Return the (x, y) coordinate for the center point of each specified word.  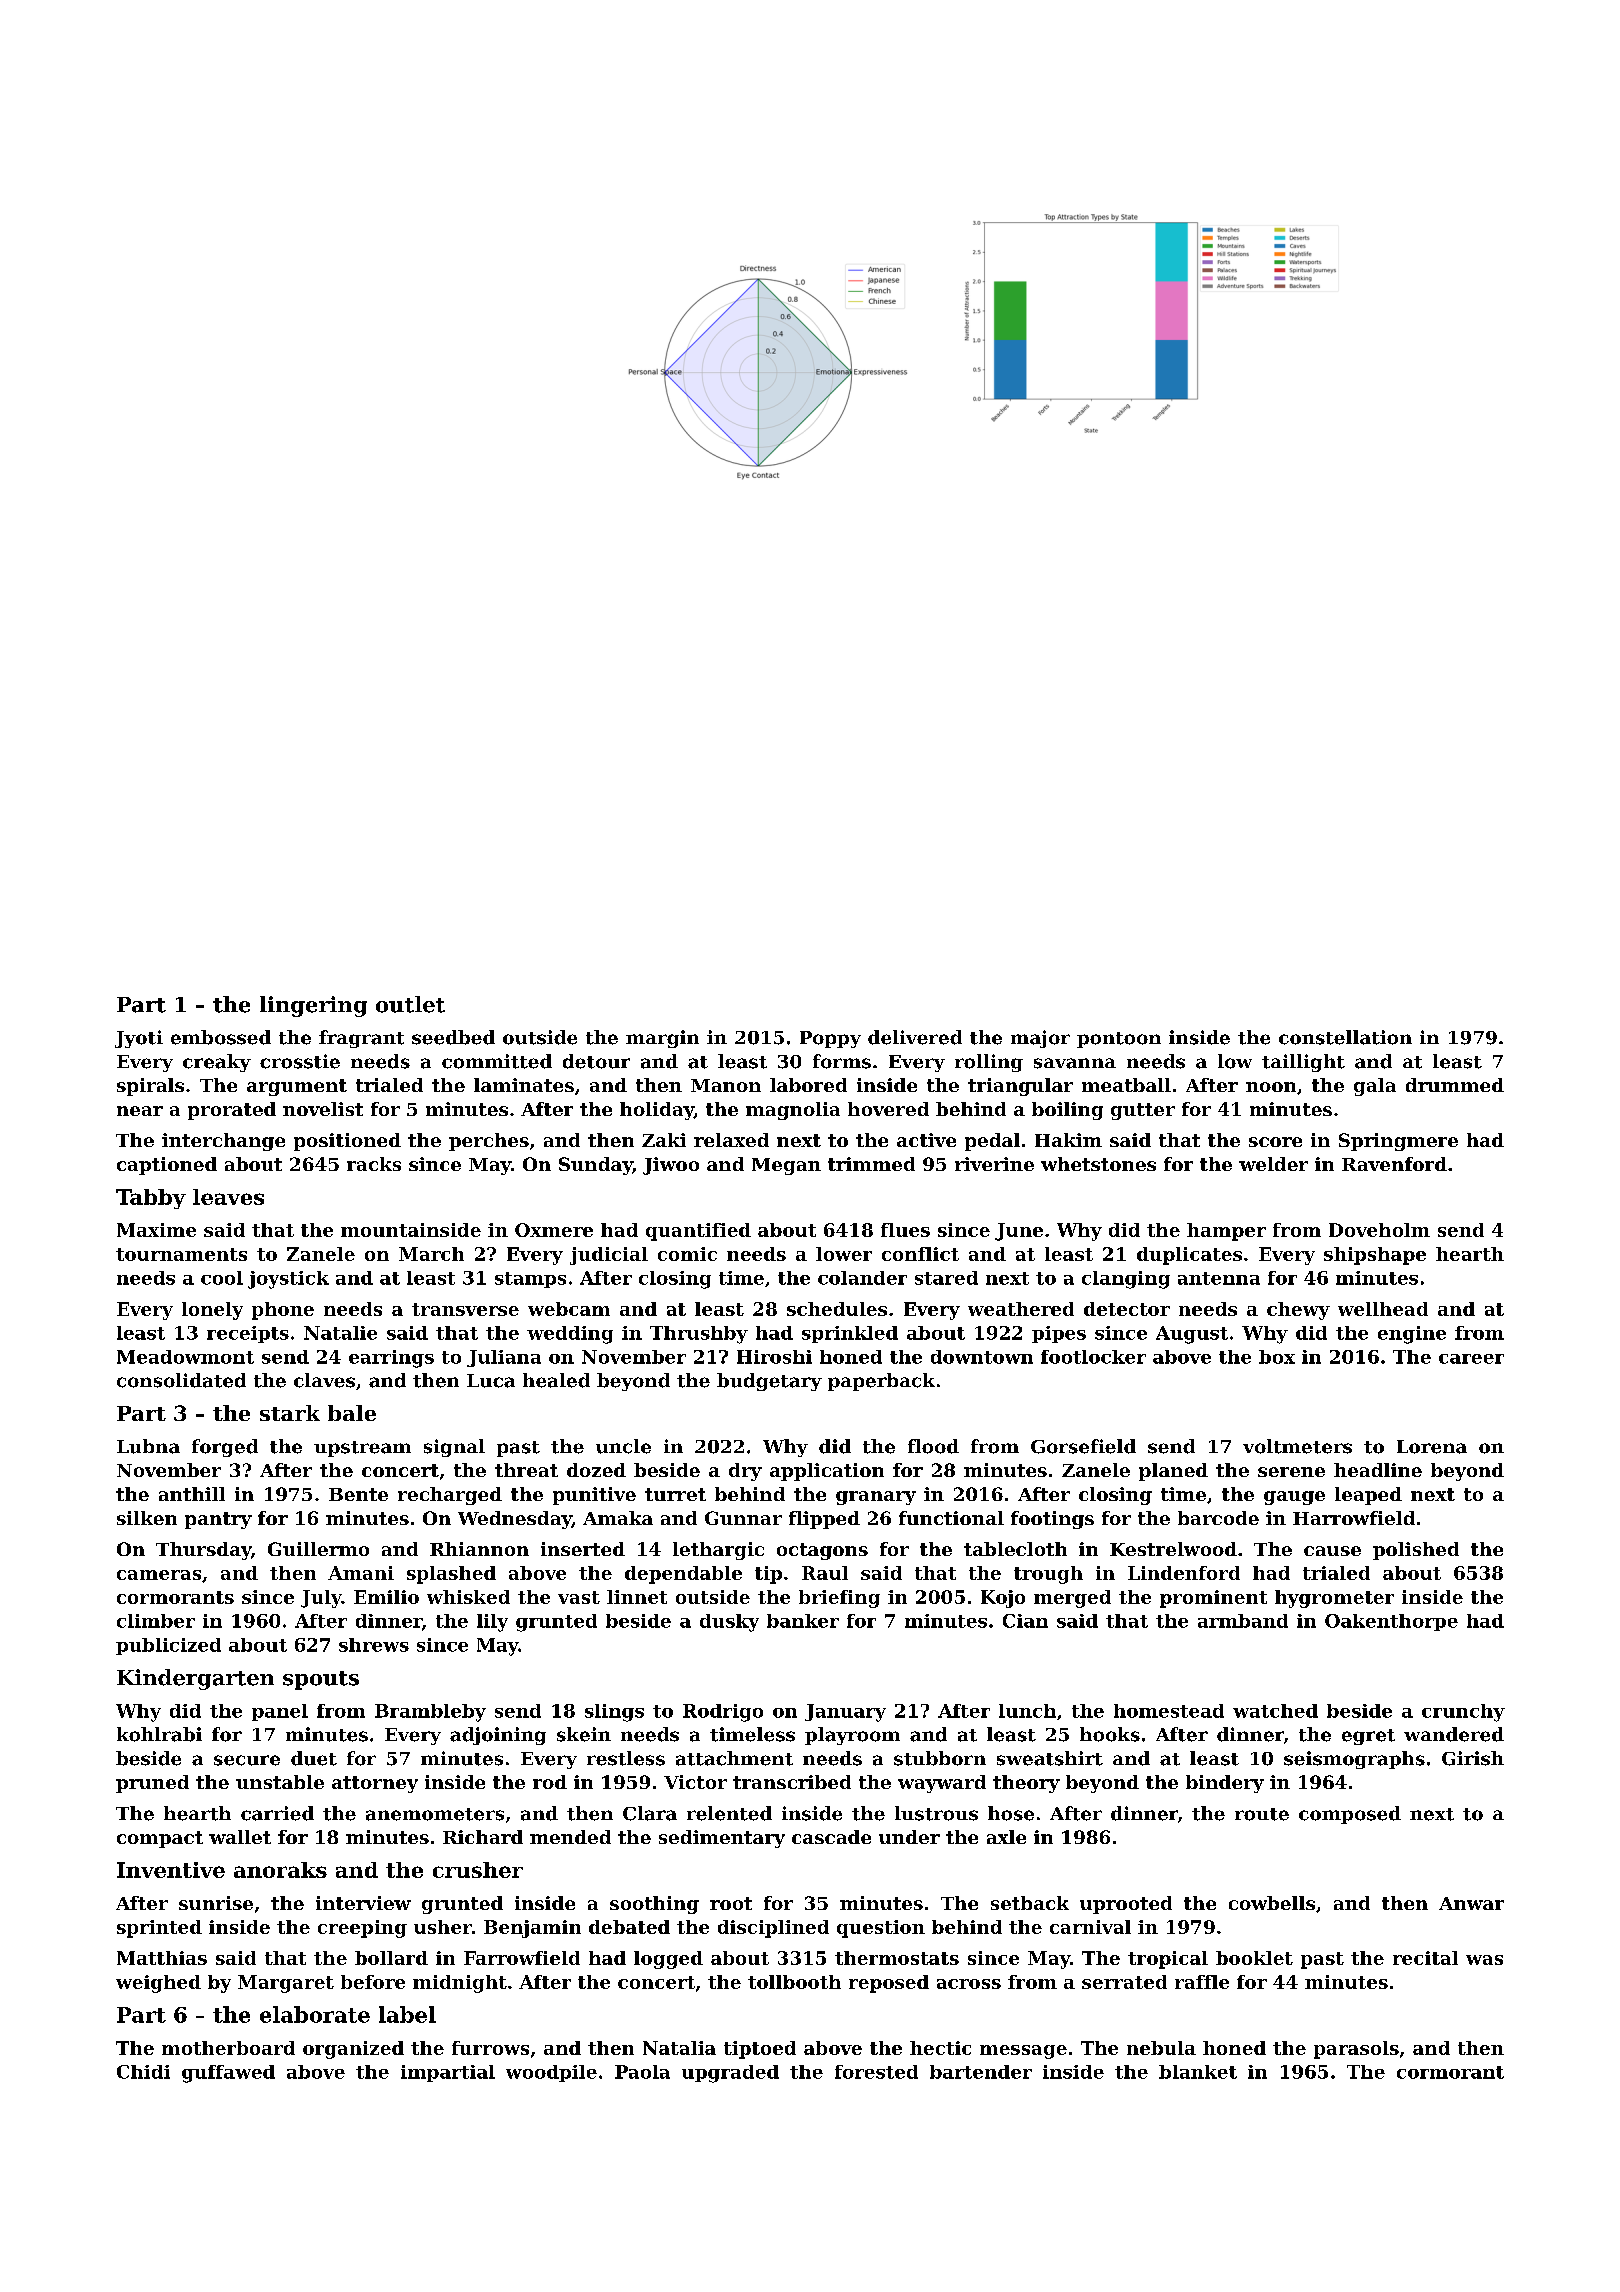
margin (662, 1039)
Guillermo (318, 1549)
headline (1378, 1470)
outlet (410, 1004)
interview (363, 1903)
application (827, 1472)
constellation (1345, 1037)
